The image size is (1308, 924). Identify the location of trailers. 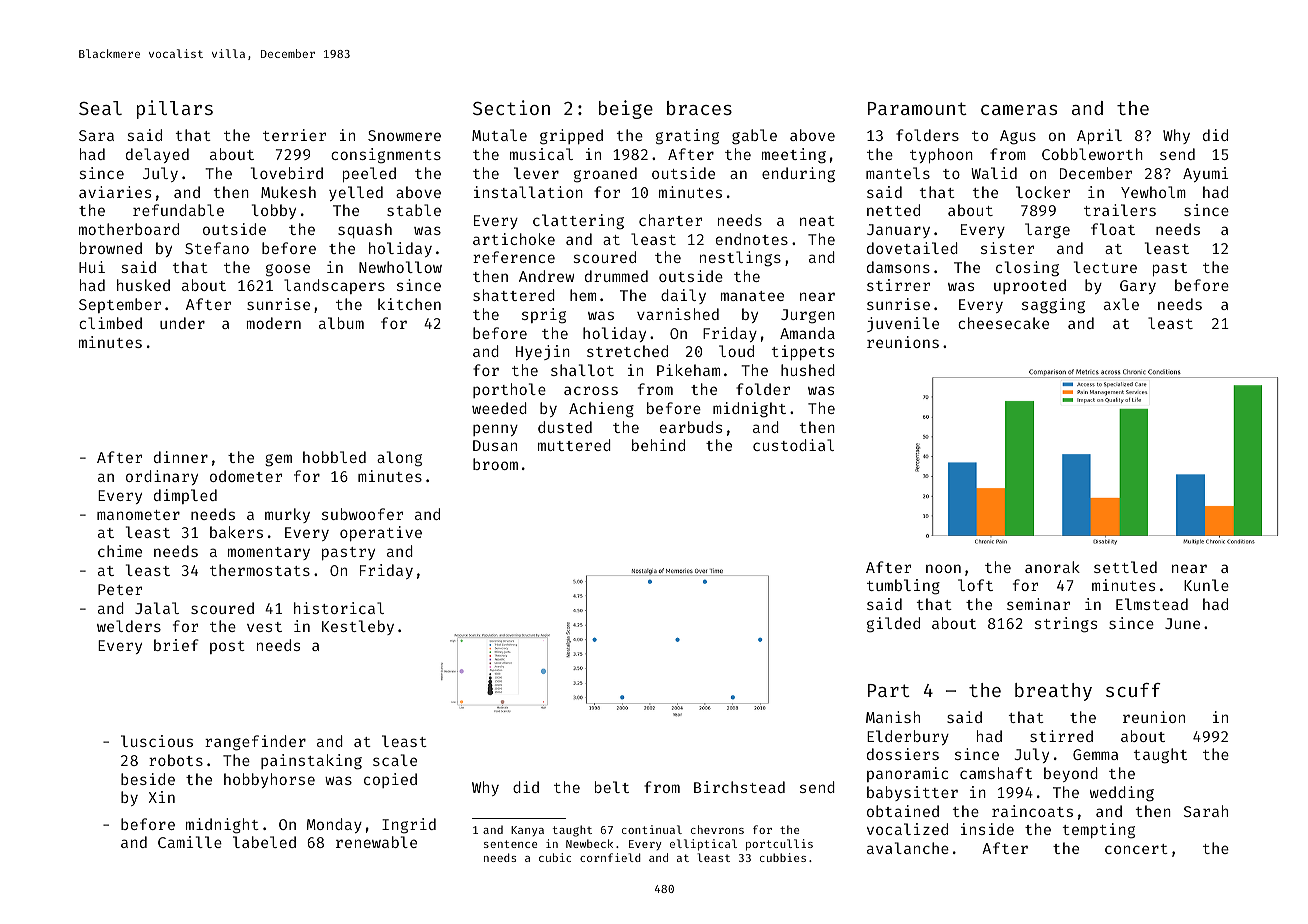
(1120, 210).
